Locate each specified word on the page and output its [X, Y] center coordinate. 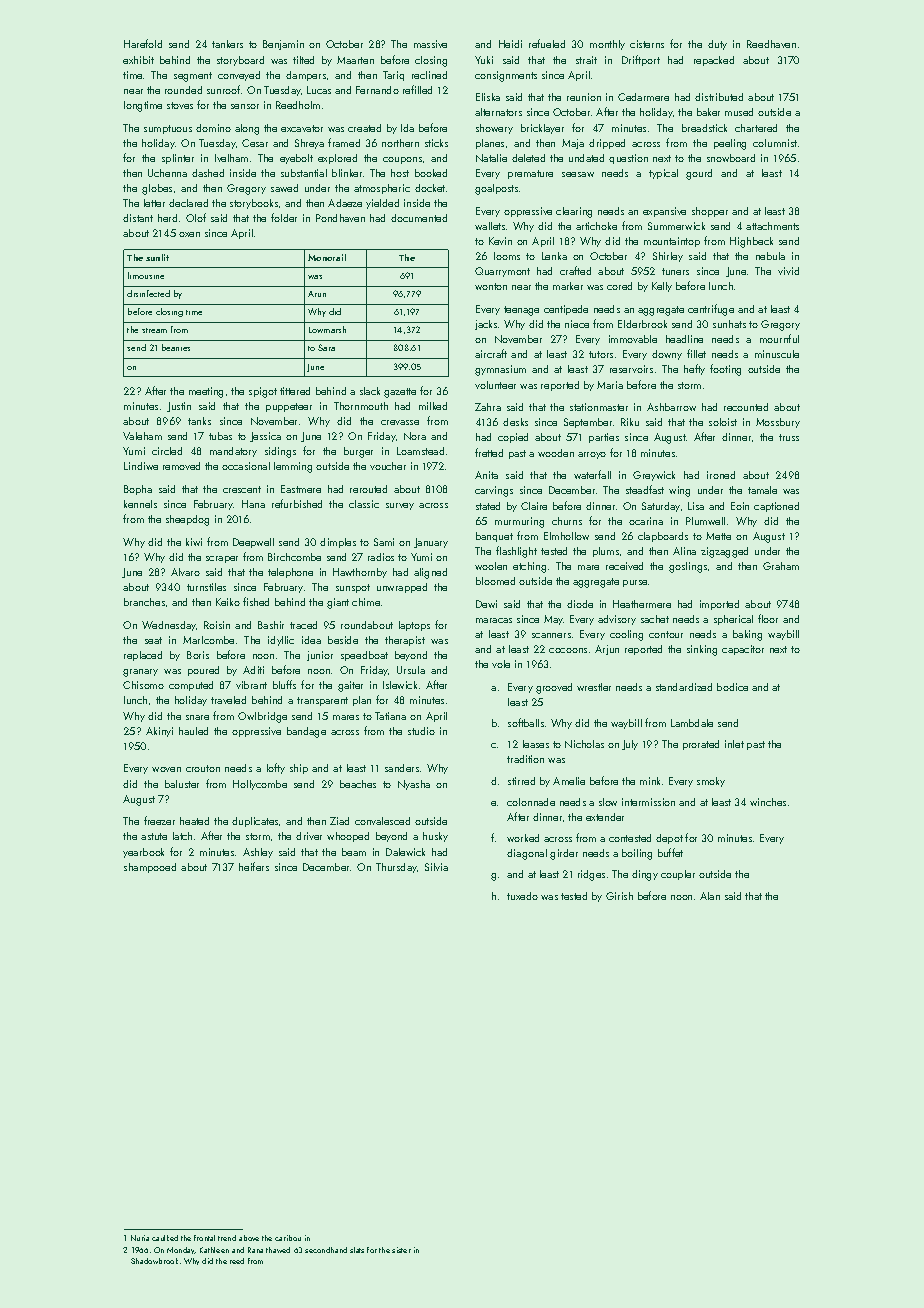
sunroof [224, 89]
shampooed [150, 868]
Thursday [396, 868]
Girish [619, 896]
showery [494, 129]
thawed [278, 1250]
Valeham [142, 436]
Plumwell [705, 521]
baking [747, 635]
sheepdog [187, 520]
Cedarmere [643, 97]
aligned [430, 573]
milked [433, 406]
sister [401, 1250]
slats [357, 1250]
